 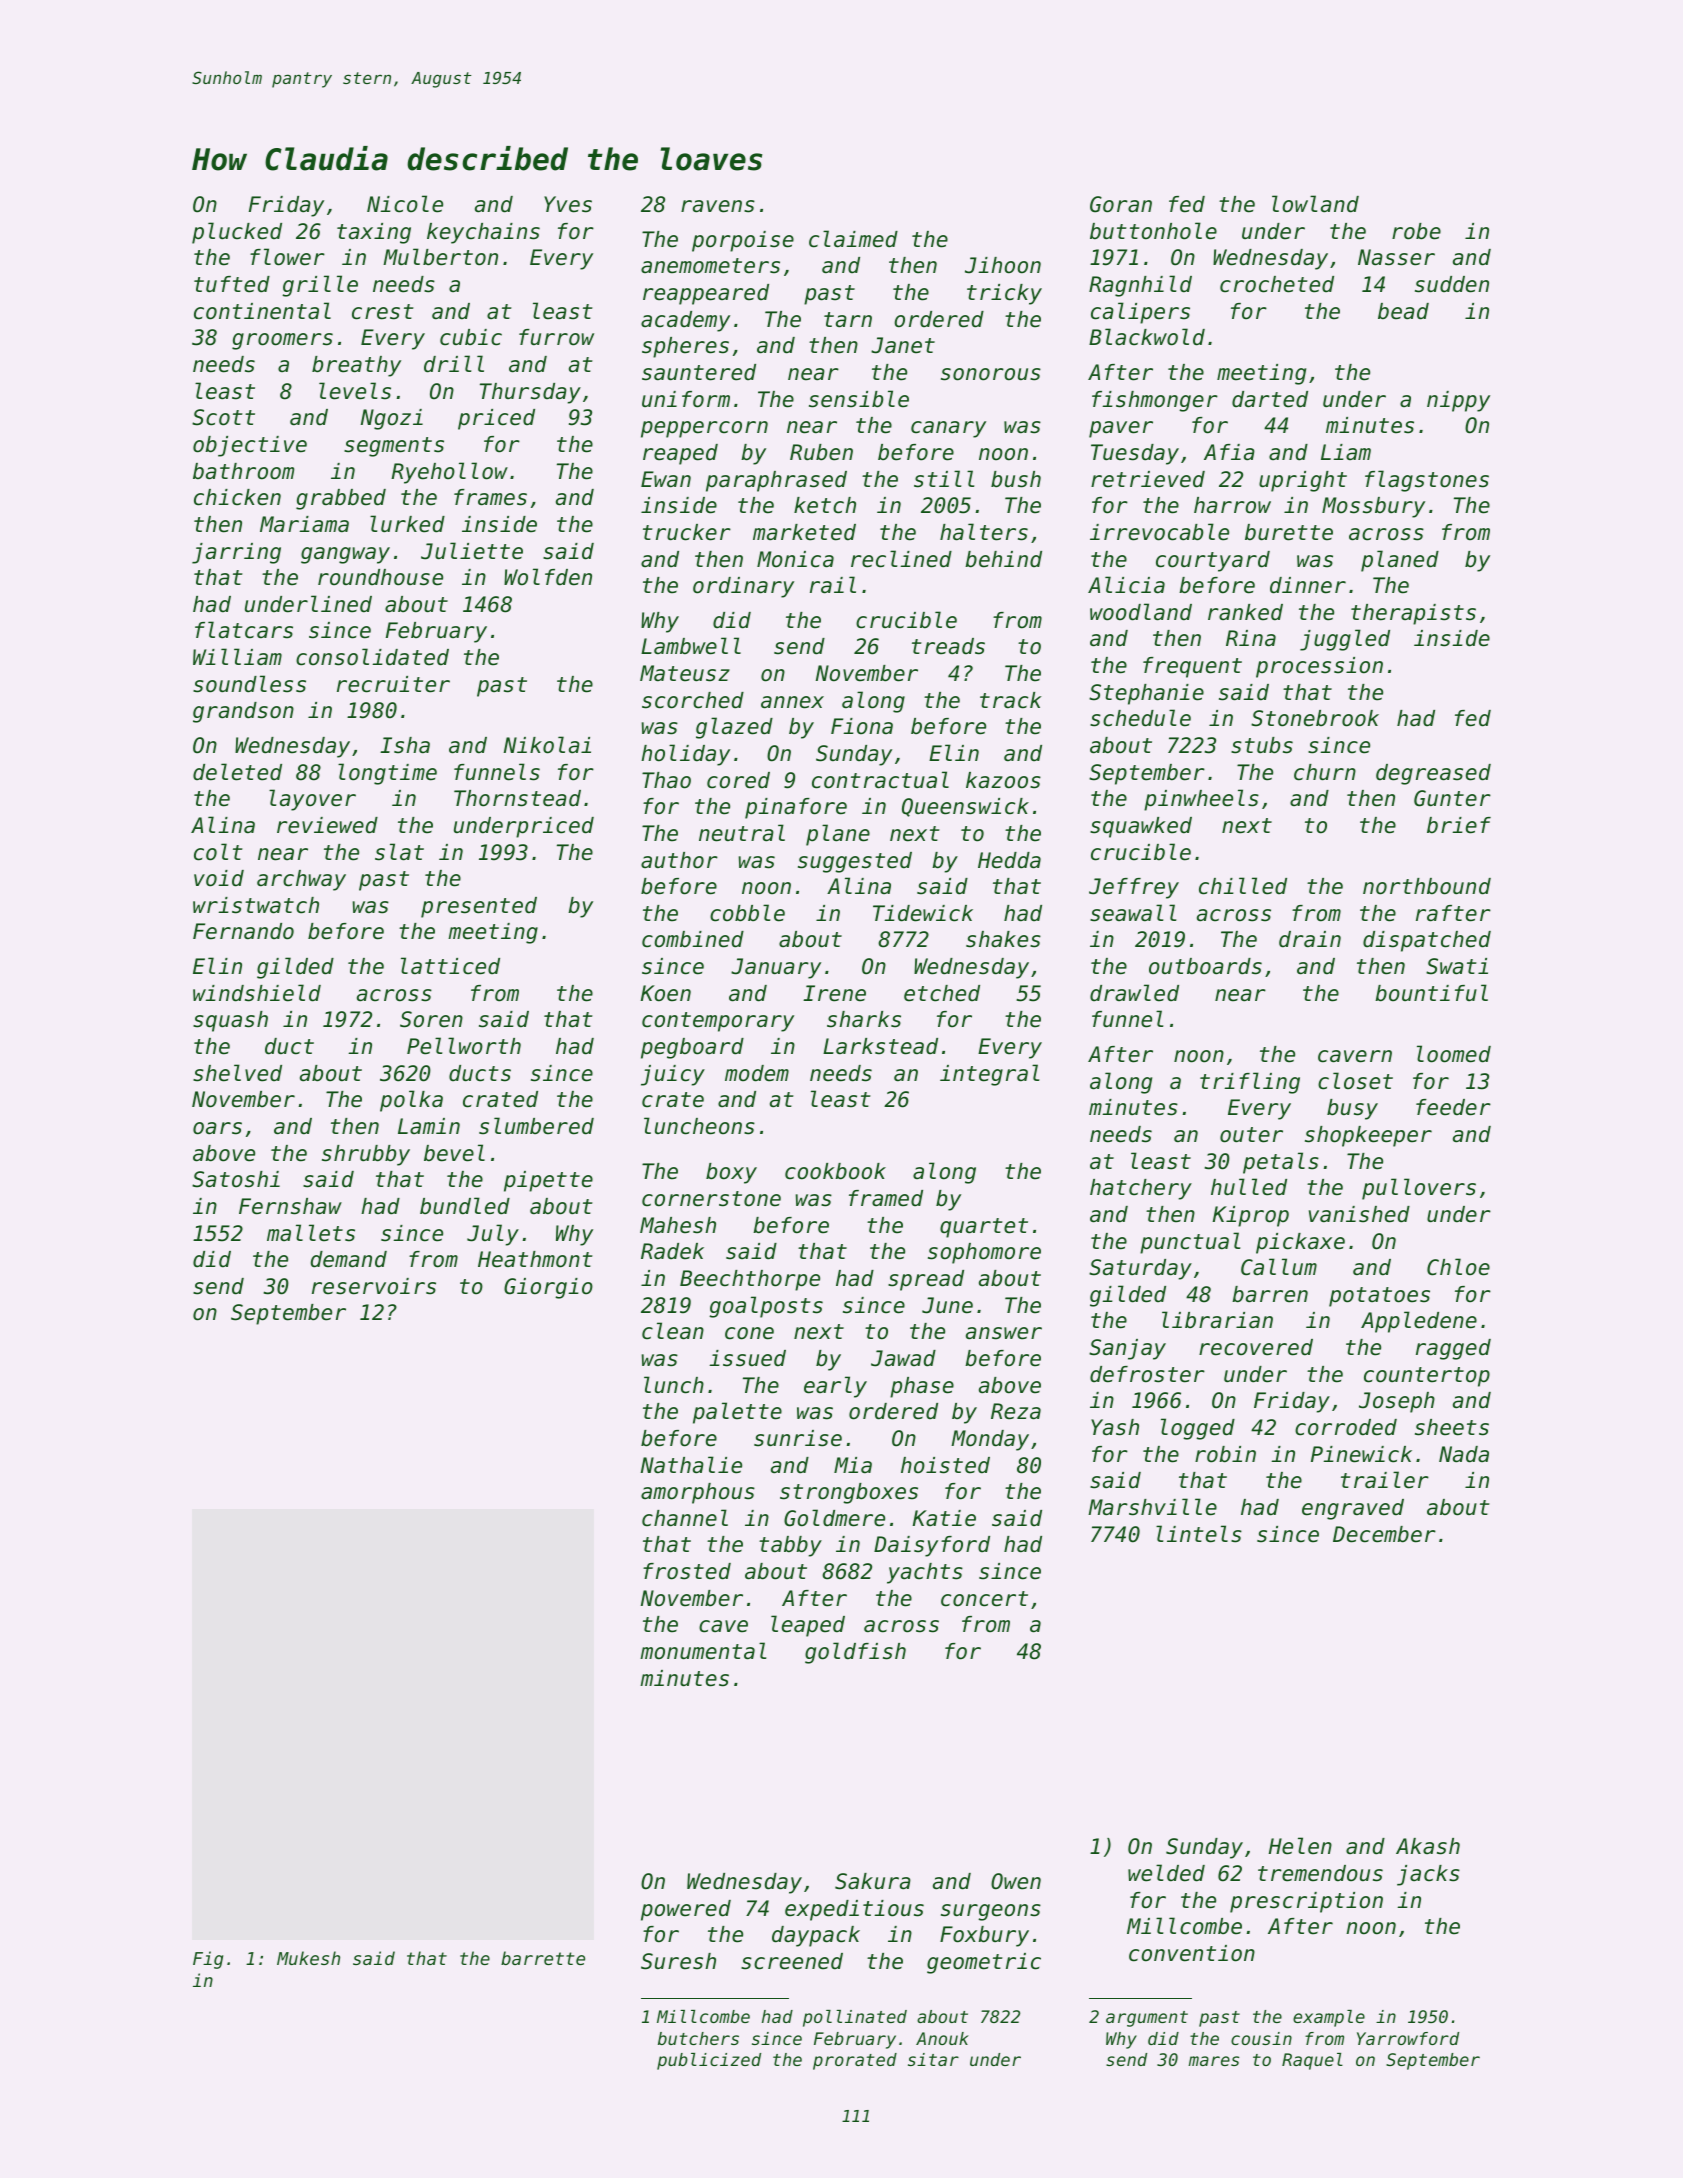 I want to click on ragged, so click(x=1453, y=1349).
